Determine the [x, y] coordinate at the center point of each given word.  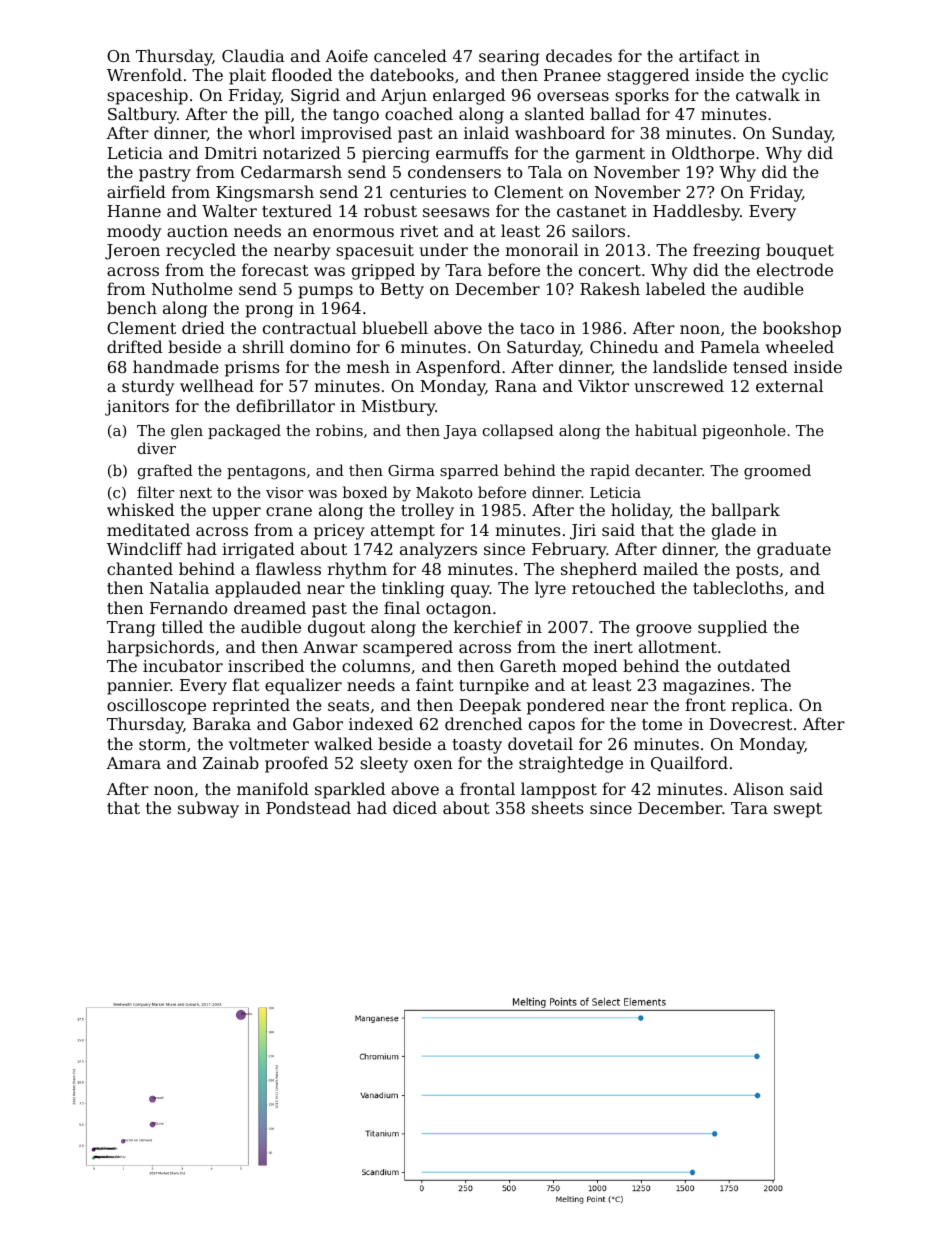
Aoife [346, 55]
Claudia [253, 55]
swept [798, 810]
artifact [709, 55]
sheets [557, 807]
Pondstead [308, 807]
